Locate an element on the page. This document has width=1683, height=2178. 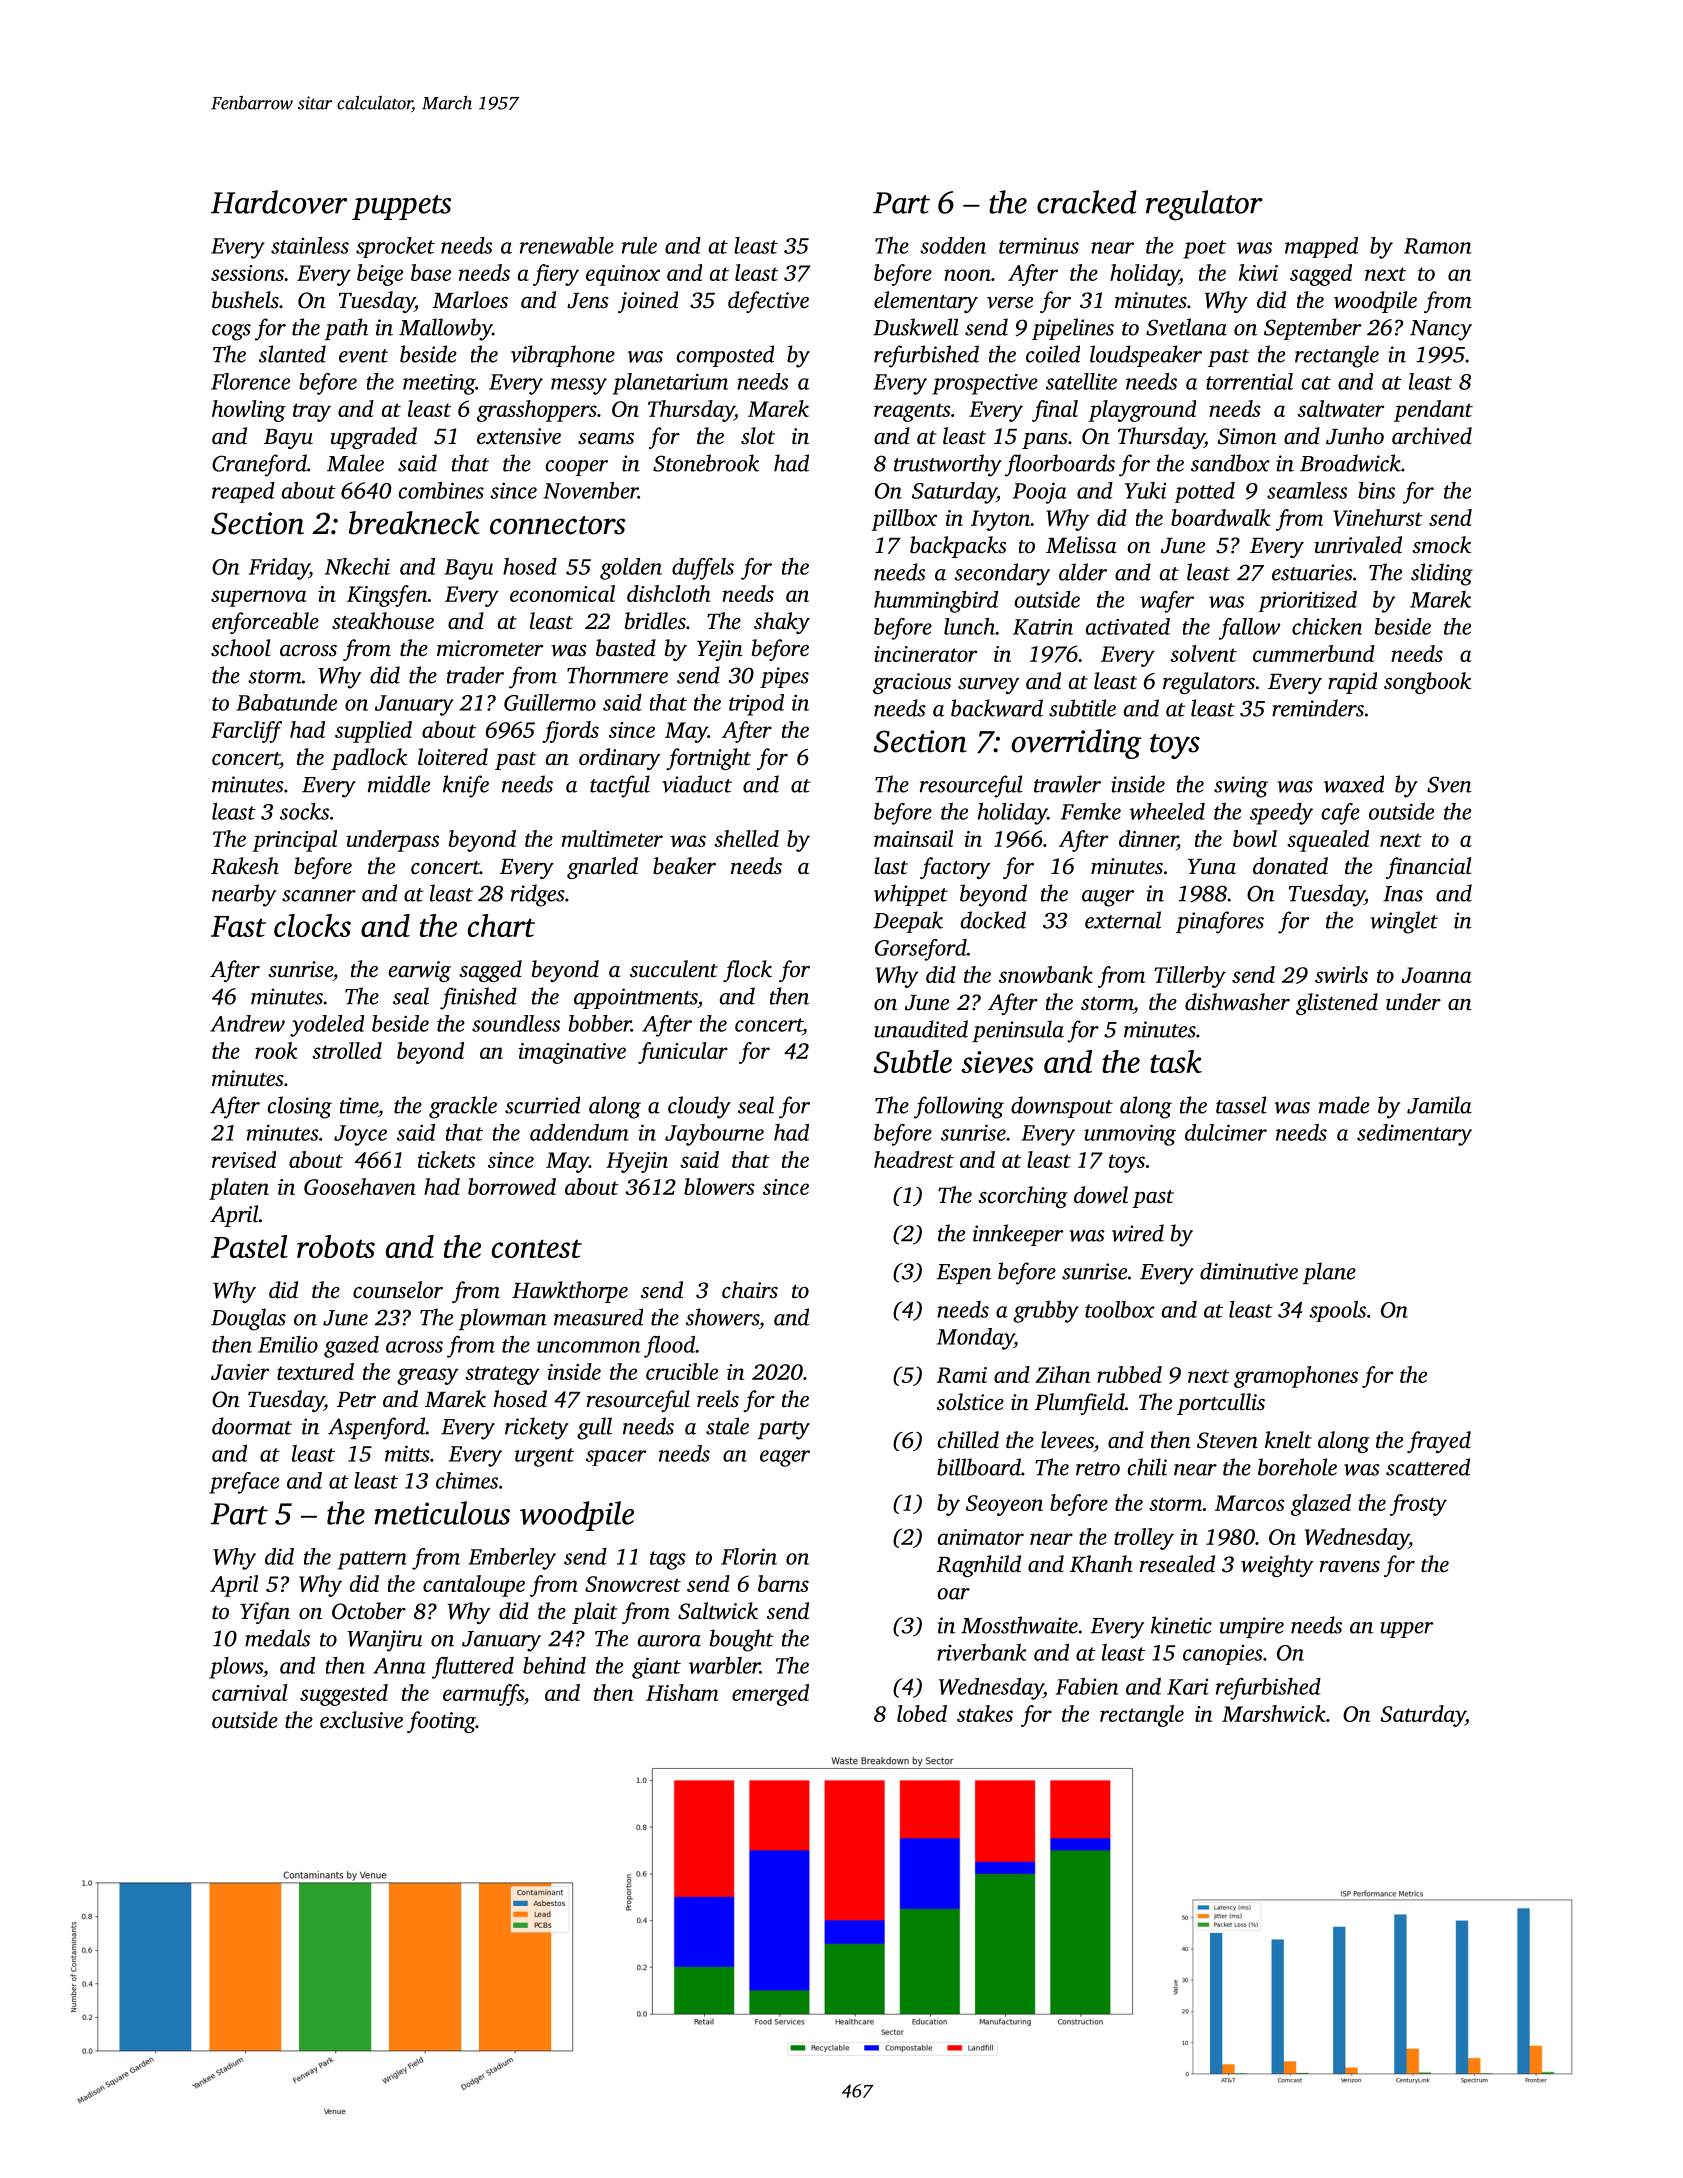
shelled is located at coordinates (746, 838).
